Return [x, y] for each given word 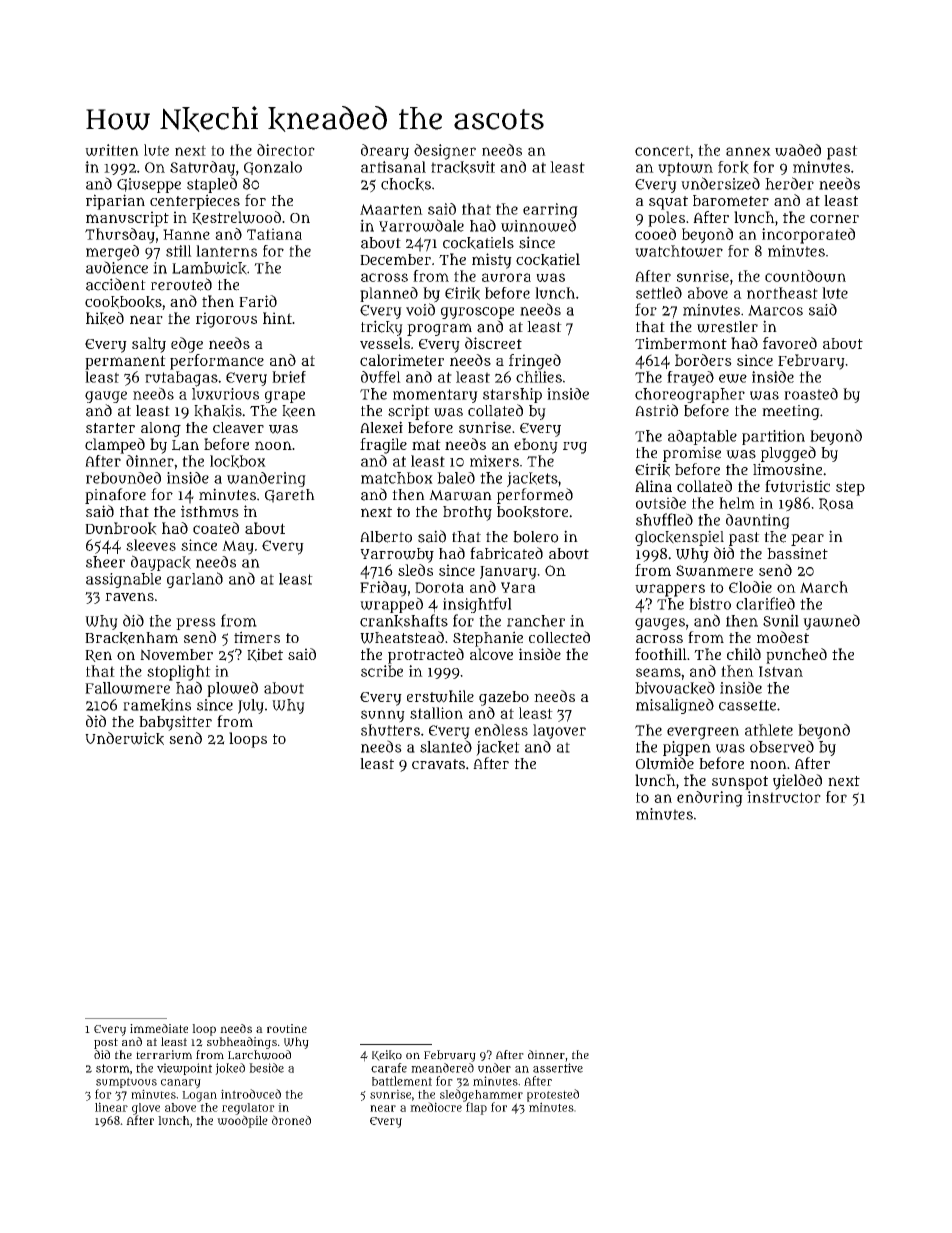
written [112, 150]
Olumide [665, 763]
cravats [438, 764]
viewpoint [184, 1069]
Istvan [781, 671]
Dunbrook [121, 528]
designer [445, 152]
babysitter [175, 723]
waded [798, 150]
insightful [477, 605]
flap [476, 1108]
